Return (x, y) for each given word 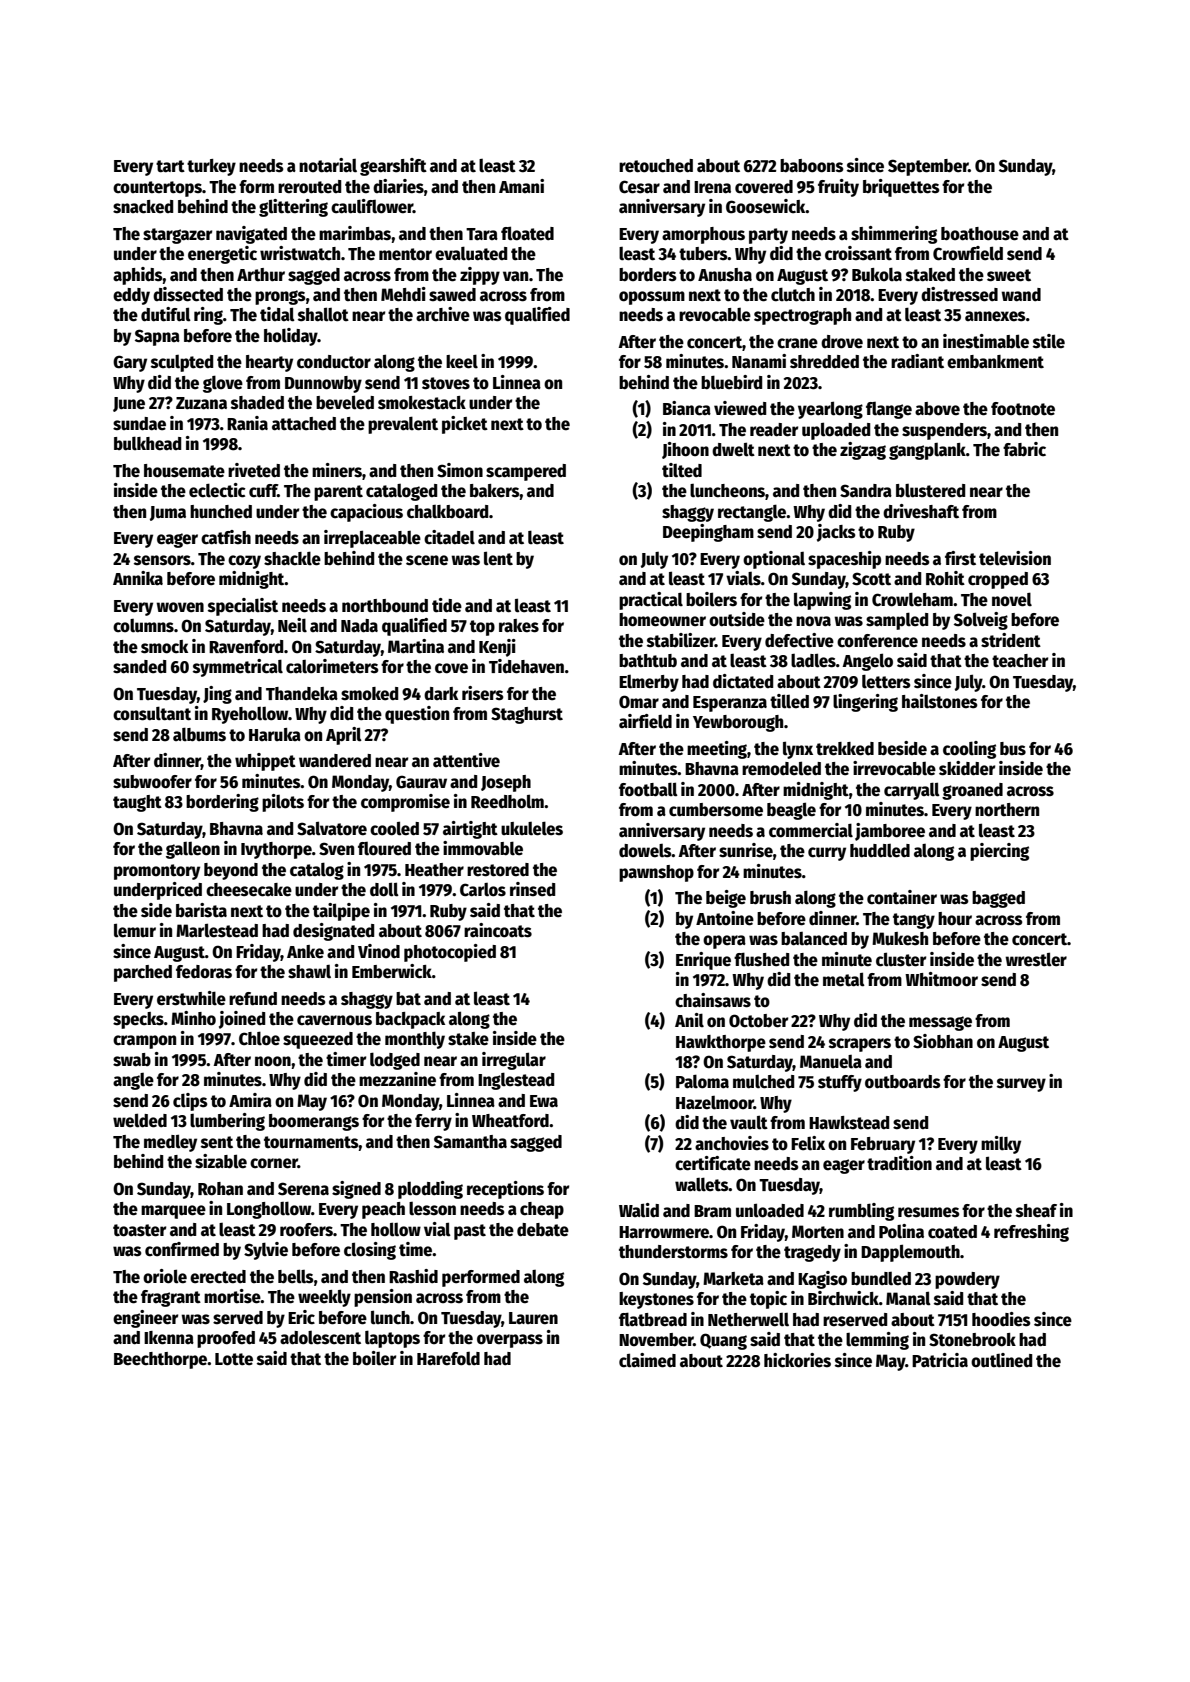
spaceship (844, 560)
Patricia (940, 1360)
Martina (416, 646)
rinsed (532, 889)
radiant (917, 361)
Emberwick (392, 971)
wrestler (1036, 959)
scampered (526, 472)
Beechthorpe (161, 1360)
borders (648, 275)
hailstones (940, 701)
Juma (168, 513)
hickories (797, 1360)
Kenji (497, 648)
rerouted (309, 187)
